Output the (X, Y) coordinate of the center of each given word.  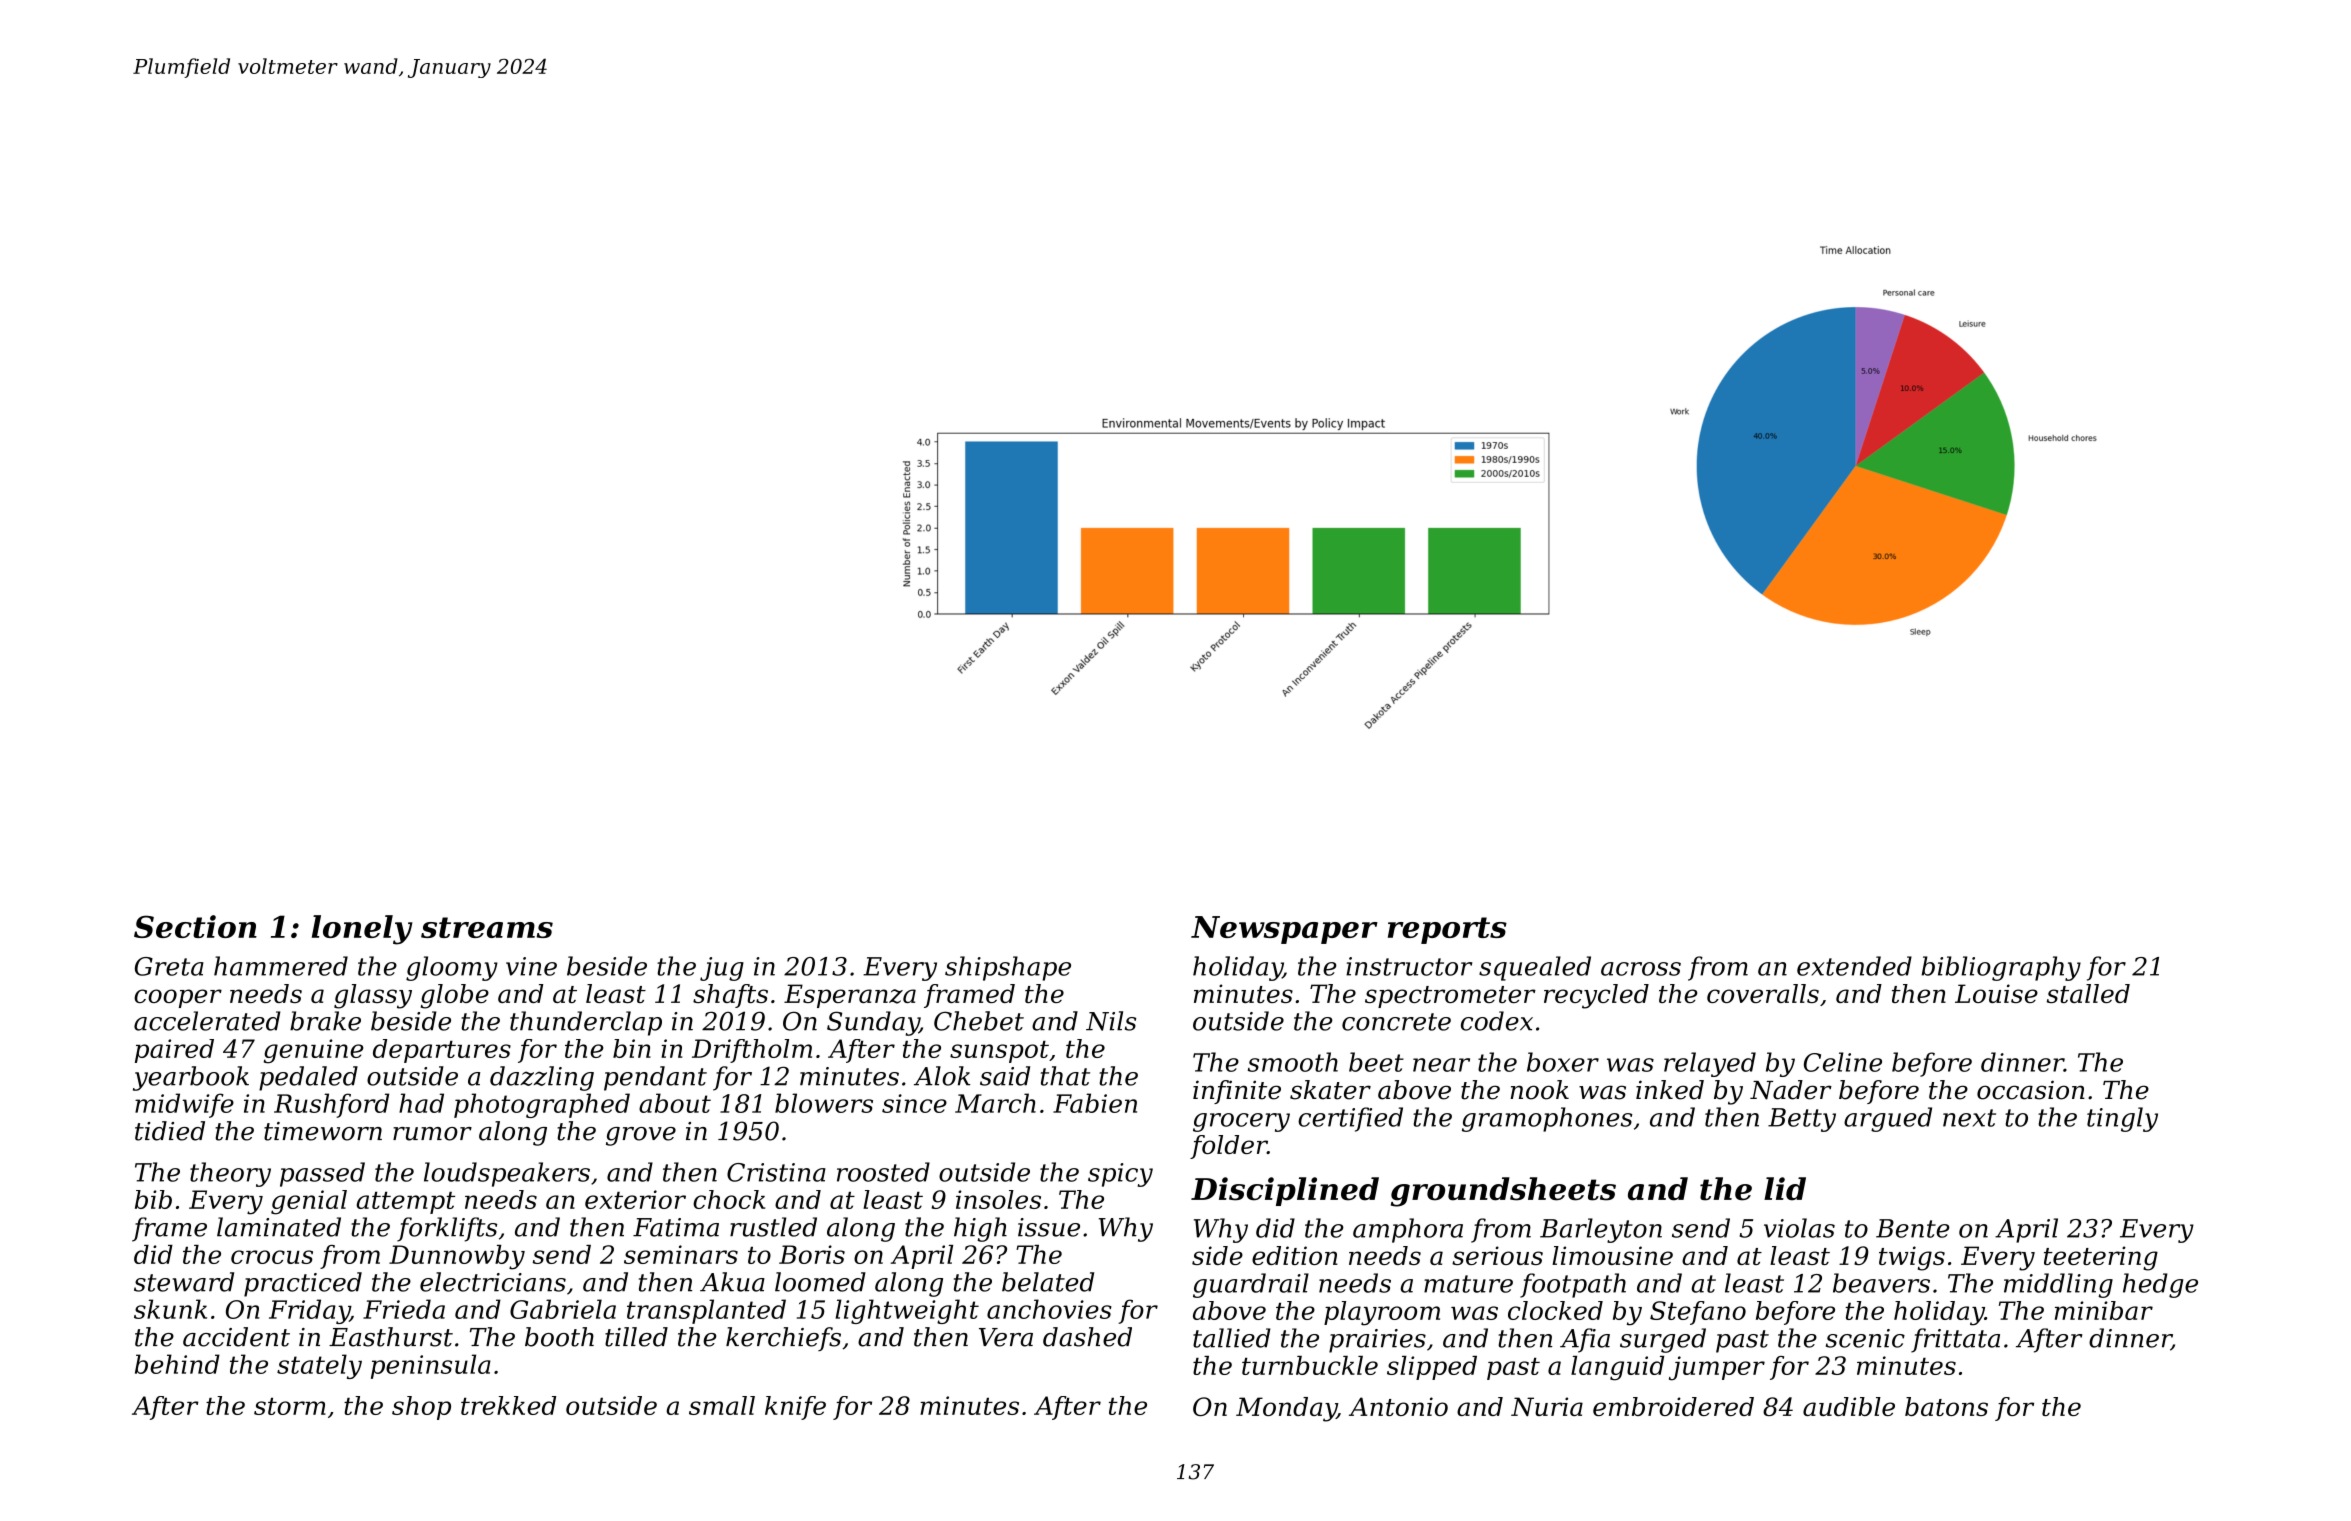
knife (795, 1408)
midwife (184, 1105)
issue (1049, 1227)
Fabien (1095, 1103)
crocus (272, 1257)
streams (487, 927)
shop (421, 1408)
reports (1447, 930)
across (1641, 969)
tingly (2122, 1119)
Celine (1843, 1062)
